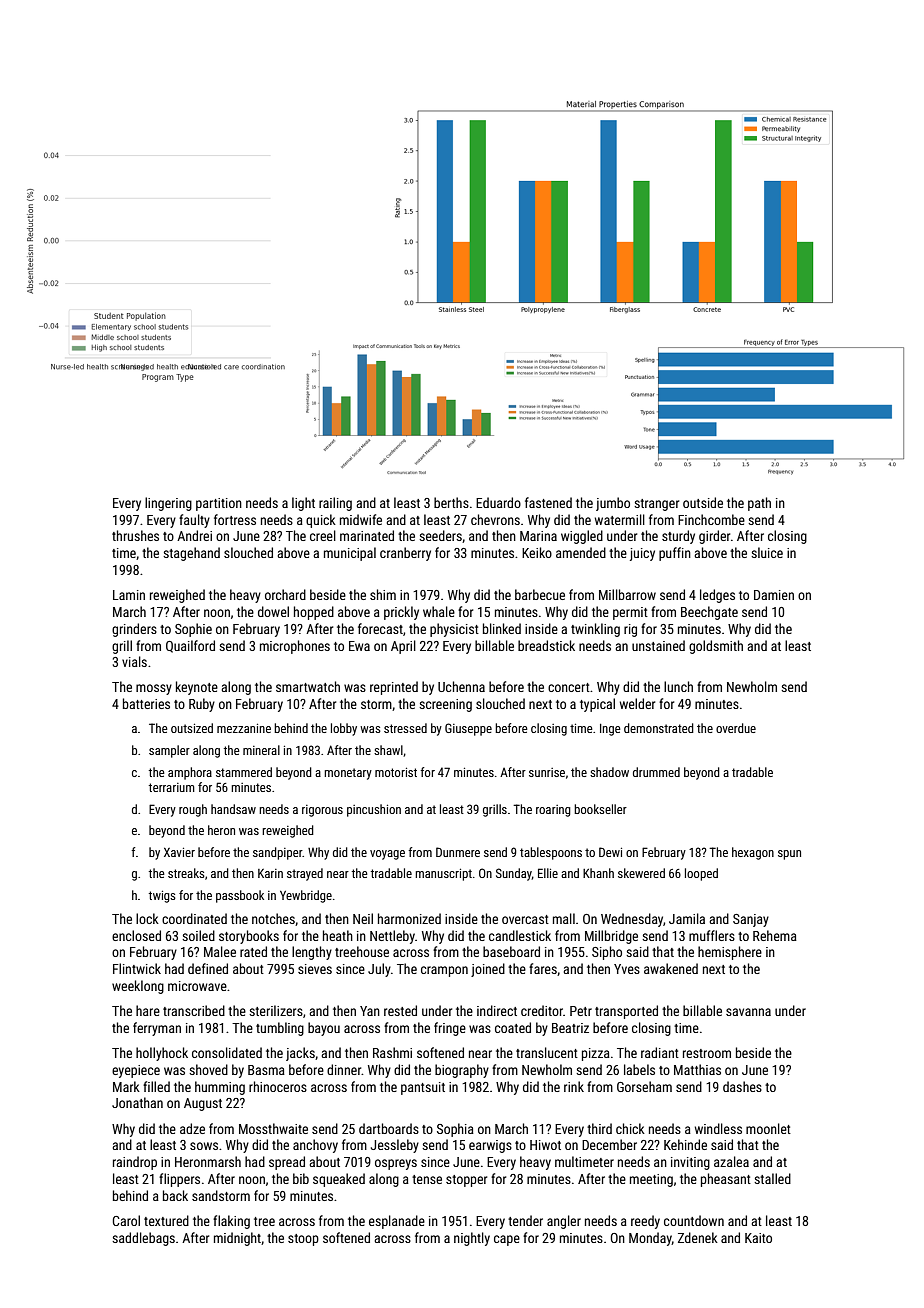  Describe the element at coordinates (637, 703) in the page. I see `welder` at that location.
